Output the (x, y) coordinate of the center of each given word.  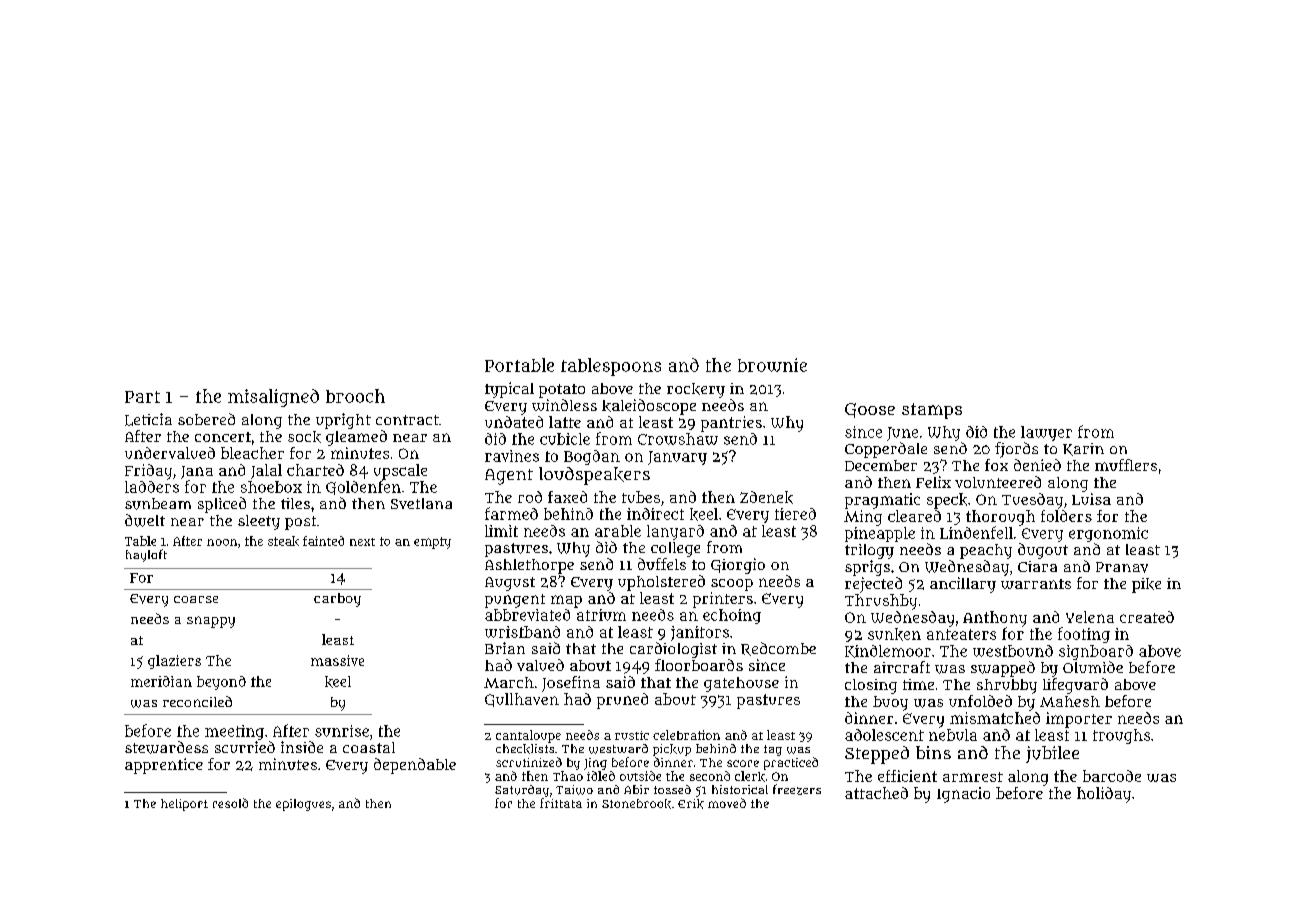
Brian (505, 648)
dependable (415, 766)
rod (530, 497)
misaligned (273, 398)
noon (222, 542)
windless (564, 405)
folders (1066, 516)
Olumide (1093, 667)
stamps (932, 411)
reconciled (197, 701)
